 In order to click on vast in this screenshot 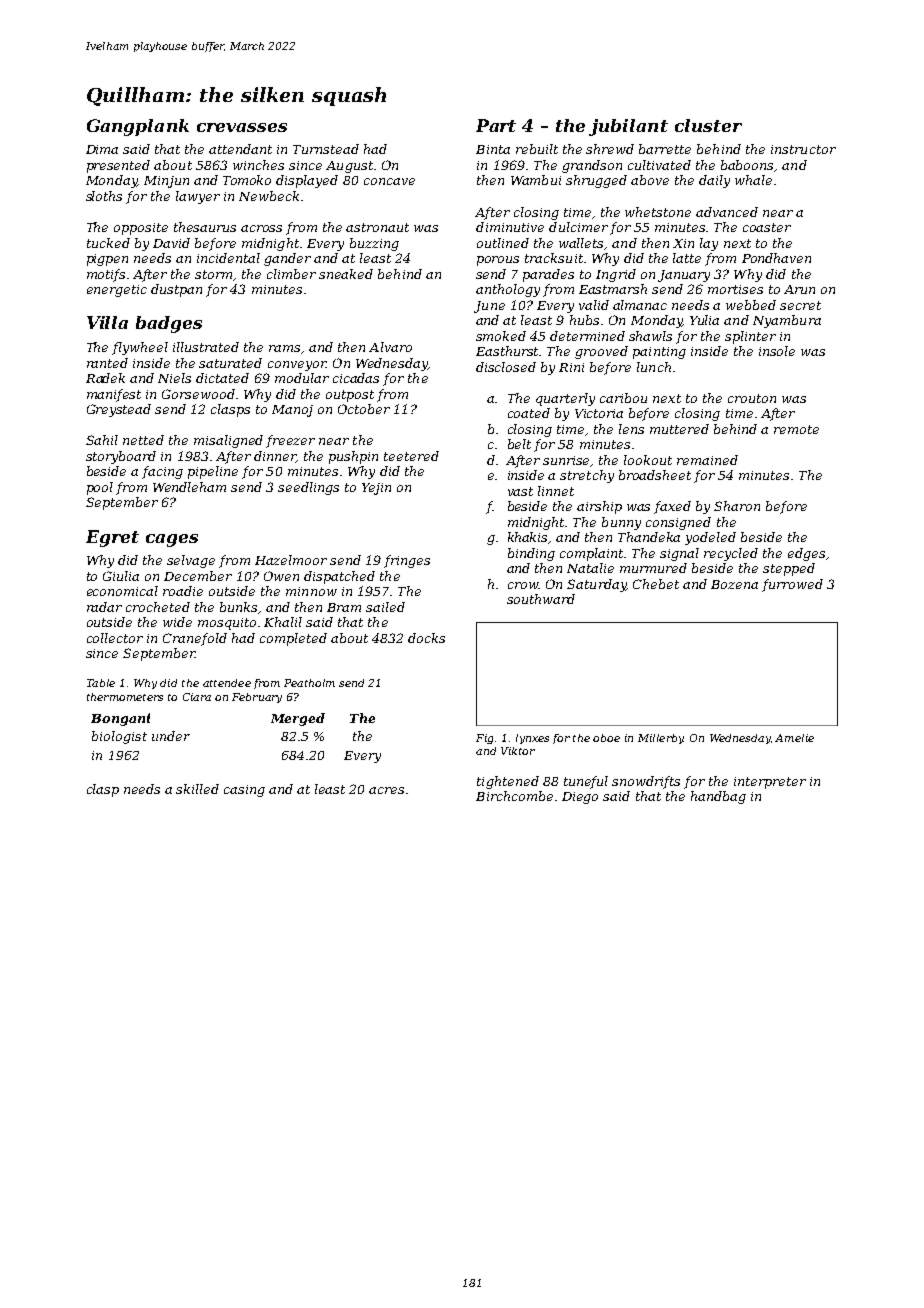, I will do `click(520, 491)`.
